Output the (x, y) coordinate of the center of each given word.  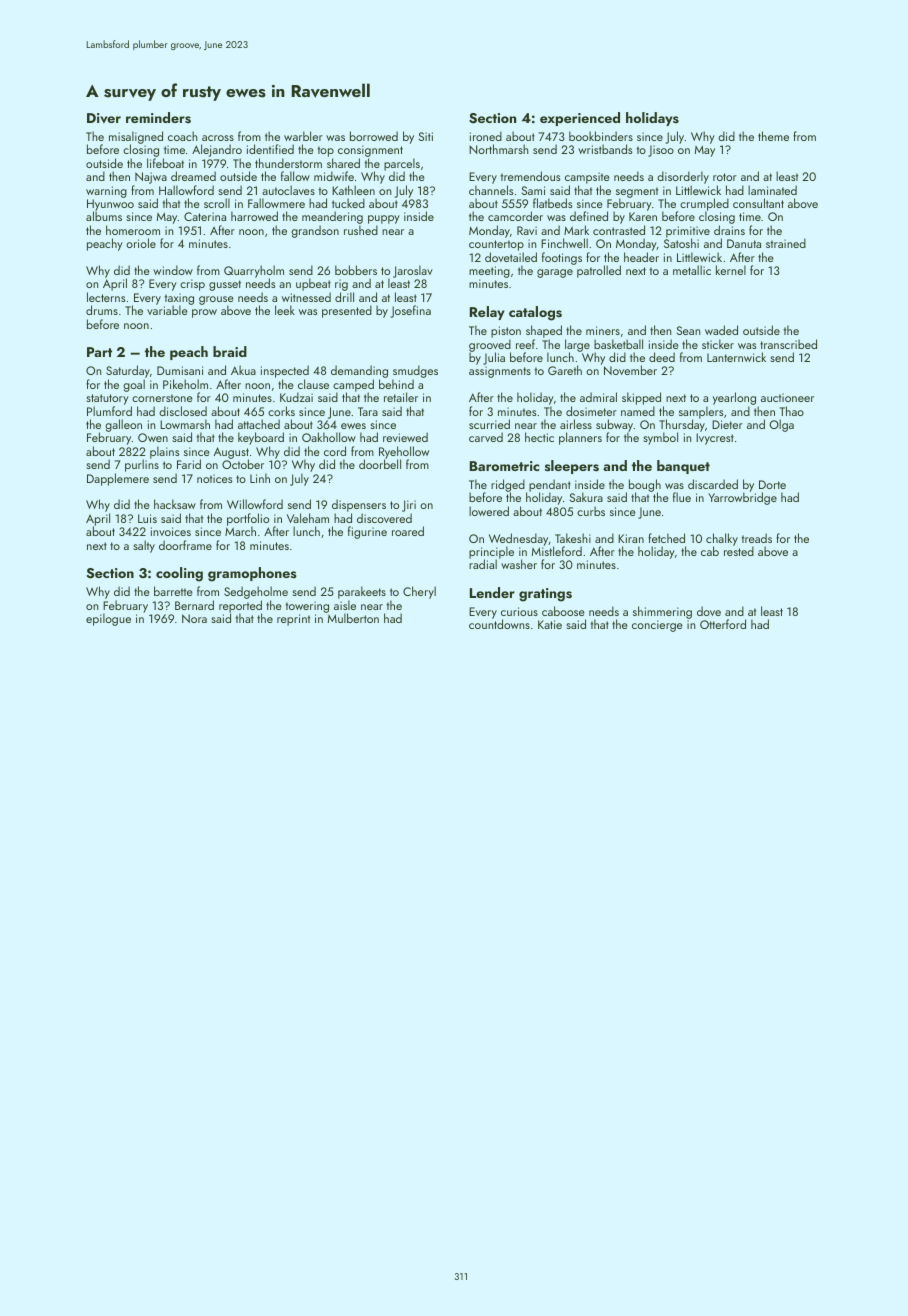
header (641, 257)
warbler (303, 136)
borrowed (374, 136)
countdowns (499, 624)
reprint (293, 620)
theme (773, 136)
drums (102, 310)
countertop (496, 245)
